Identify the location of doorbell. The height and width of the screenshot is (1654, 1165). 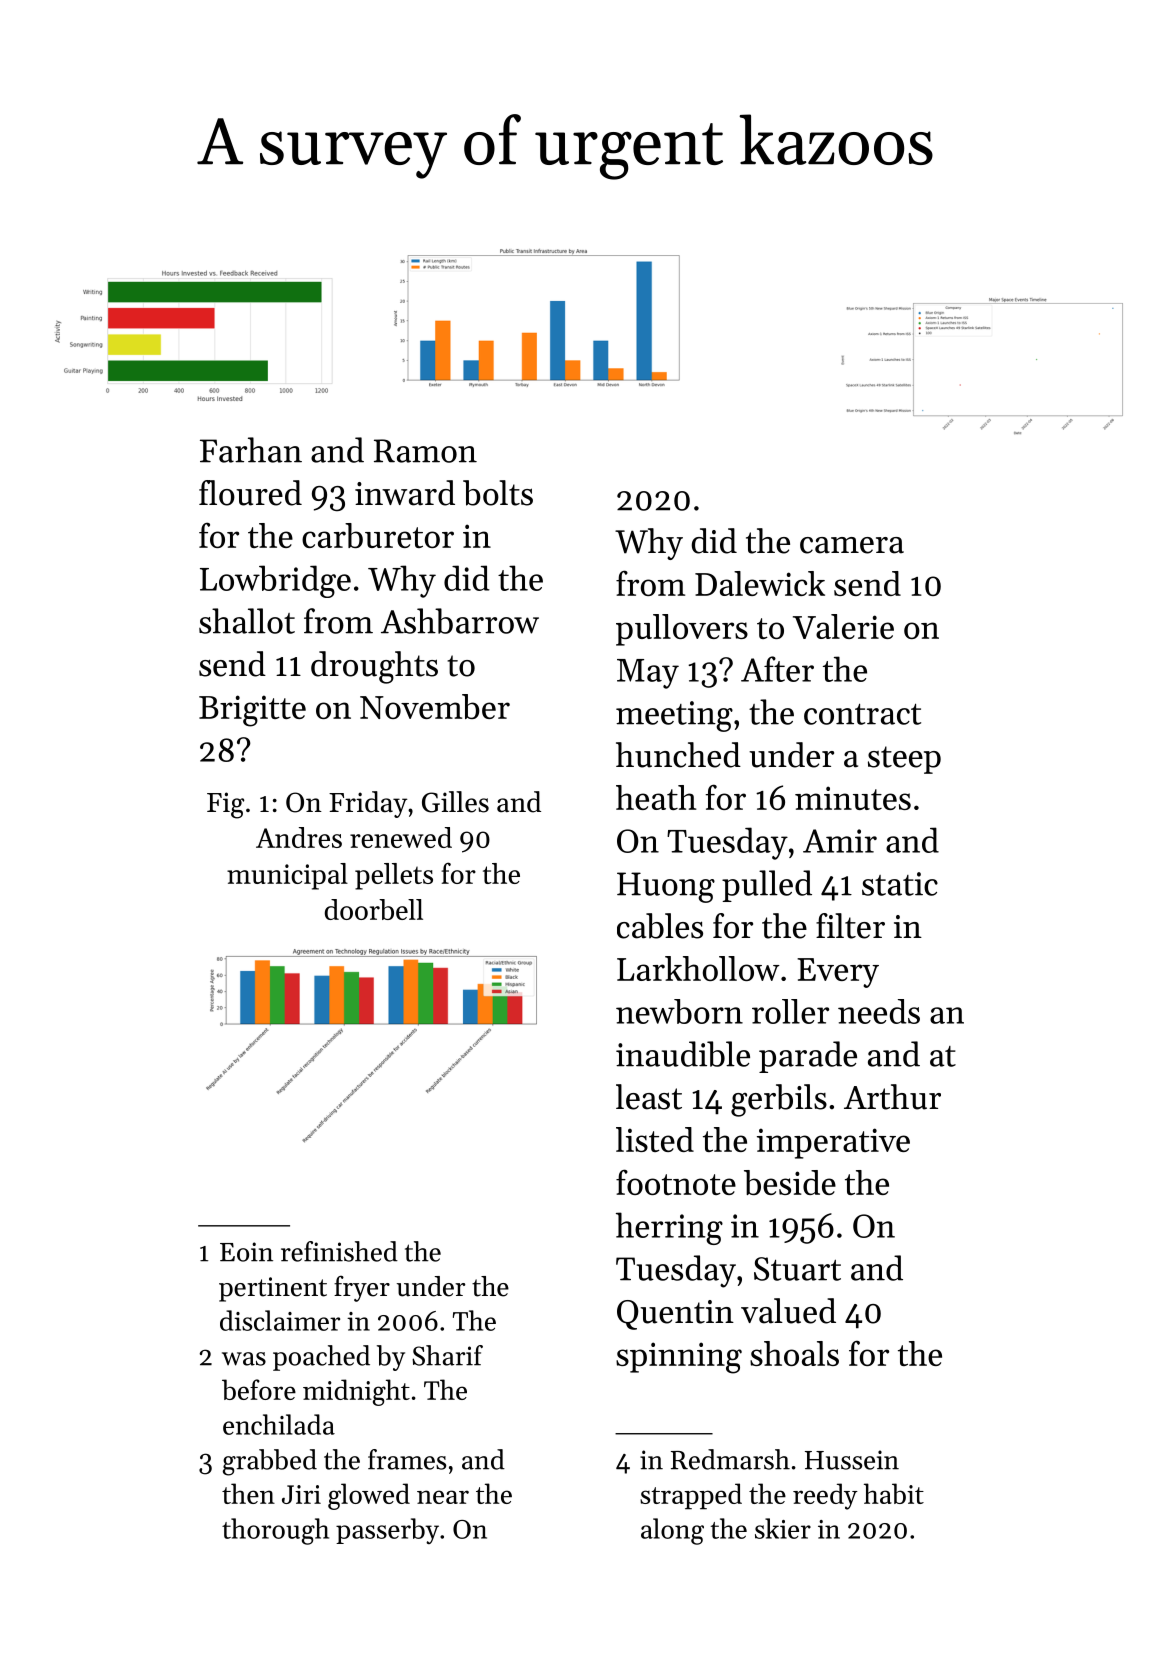
(374, 909).
